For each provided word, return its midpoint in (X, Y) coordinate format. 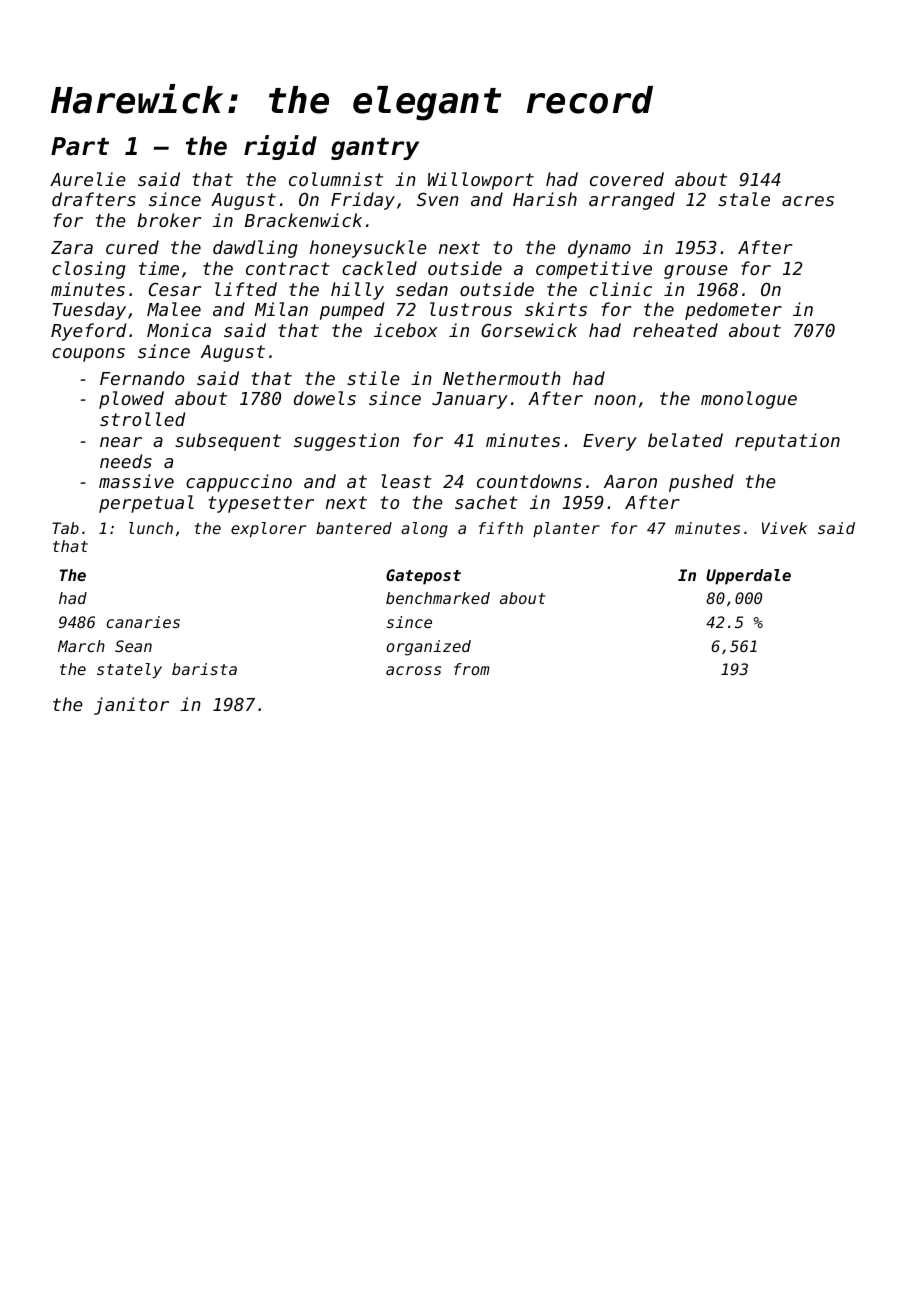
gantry (375, 149)
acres (808, 201)
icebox (406, 330)
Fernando (142, 378)
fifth (501, 528)
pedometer (733, 311)
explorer (268, 530)
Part (80, 146)
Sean (133, 646)
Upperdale (748, 577)
